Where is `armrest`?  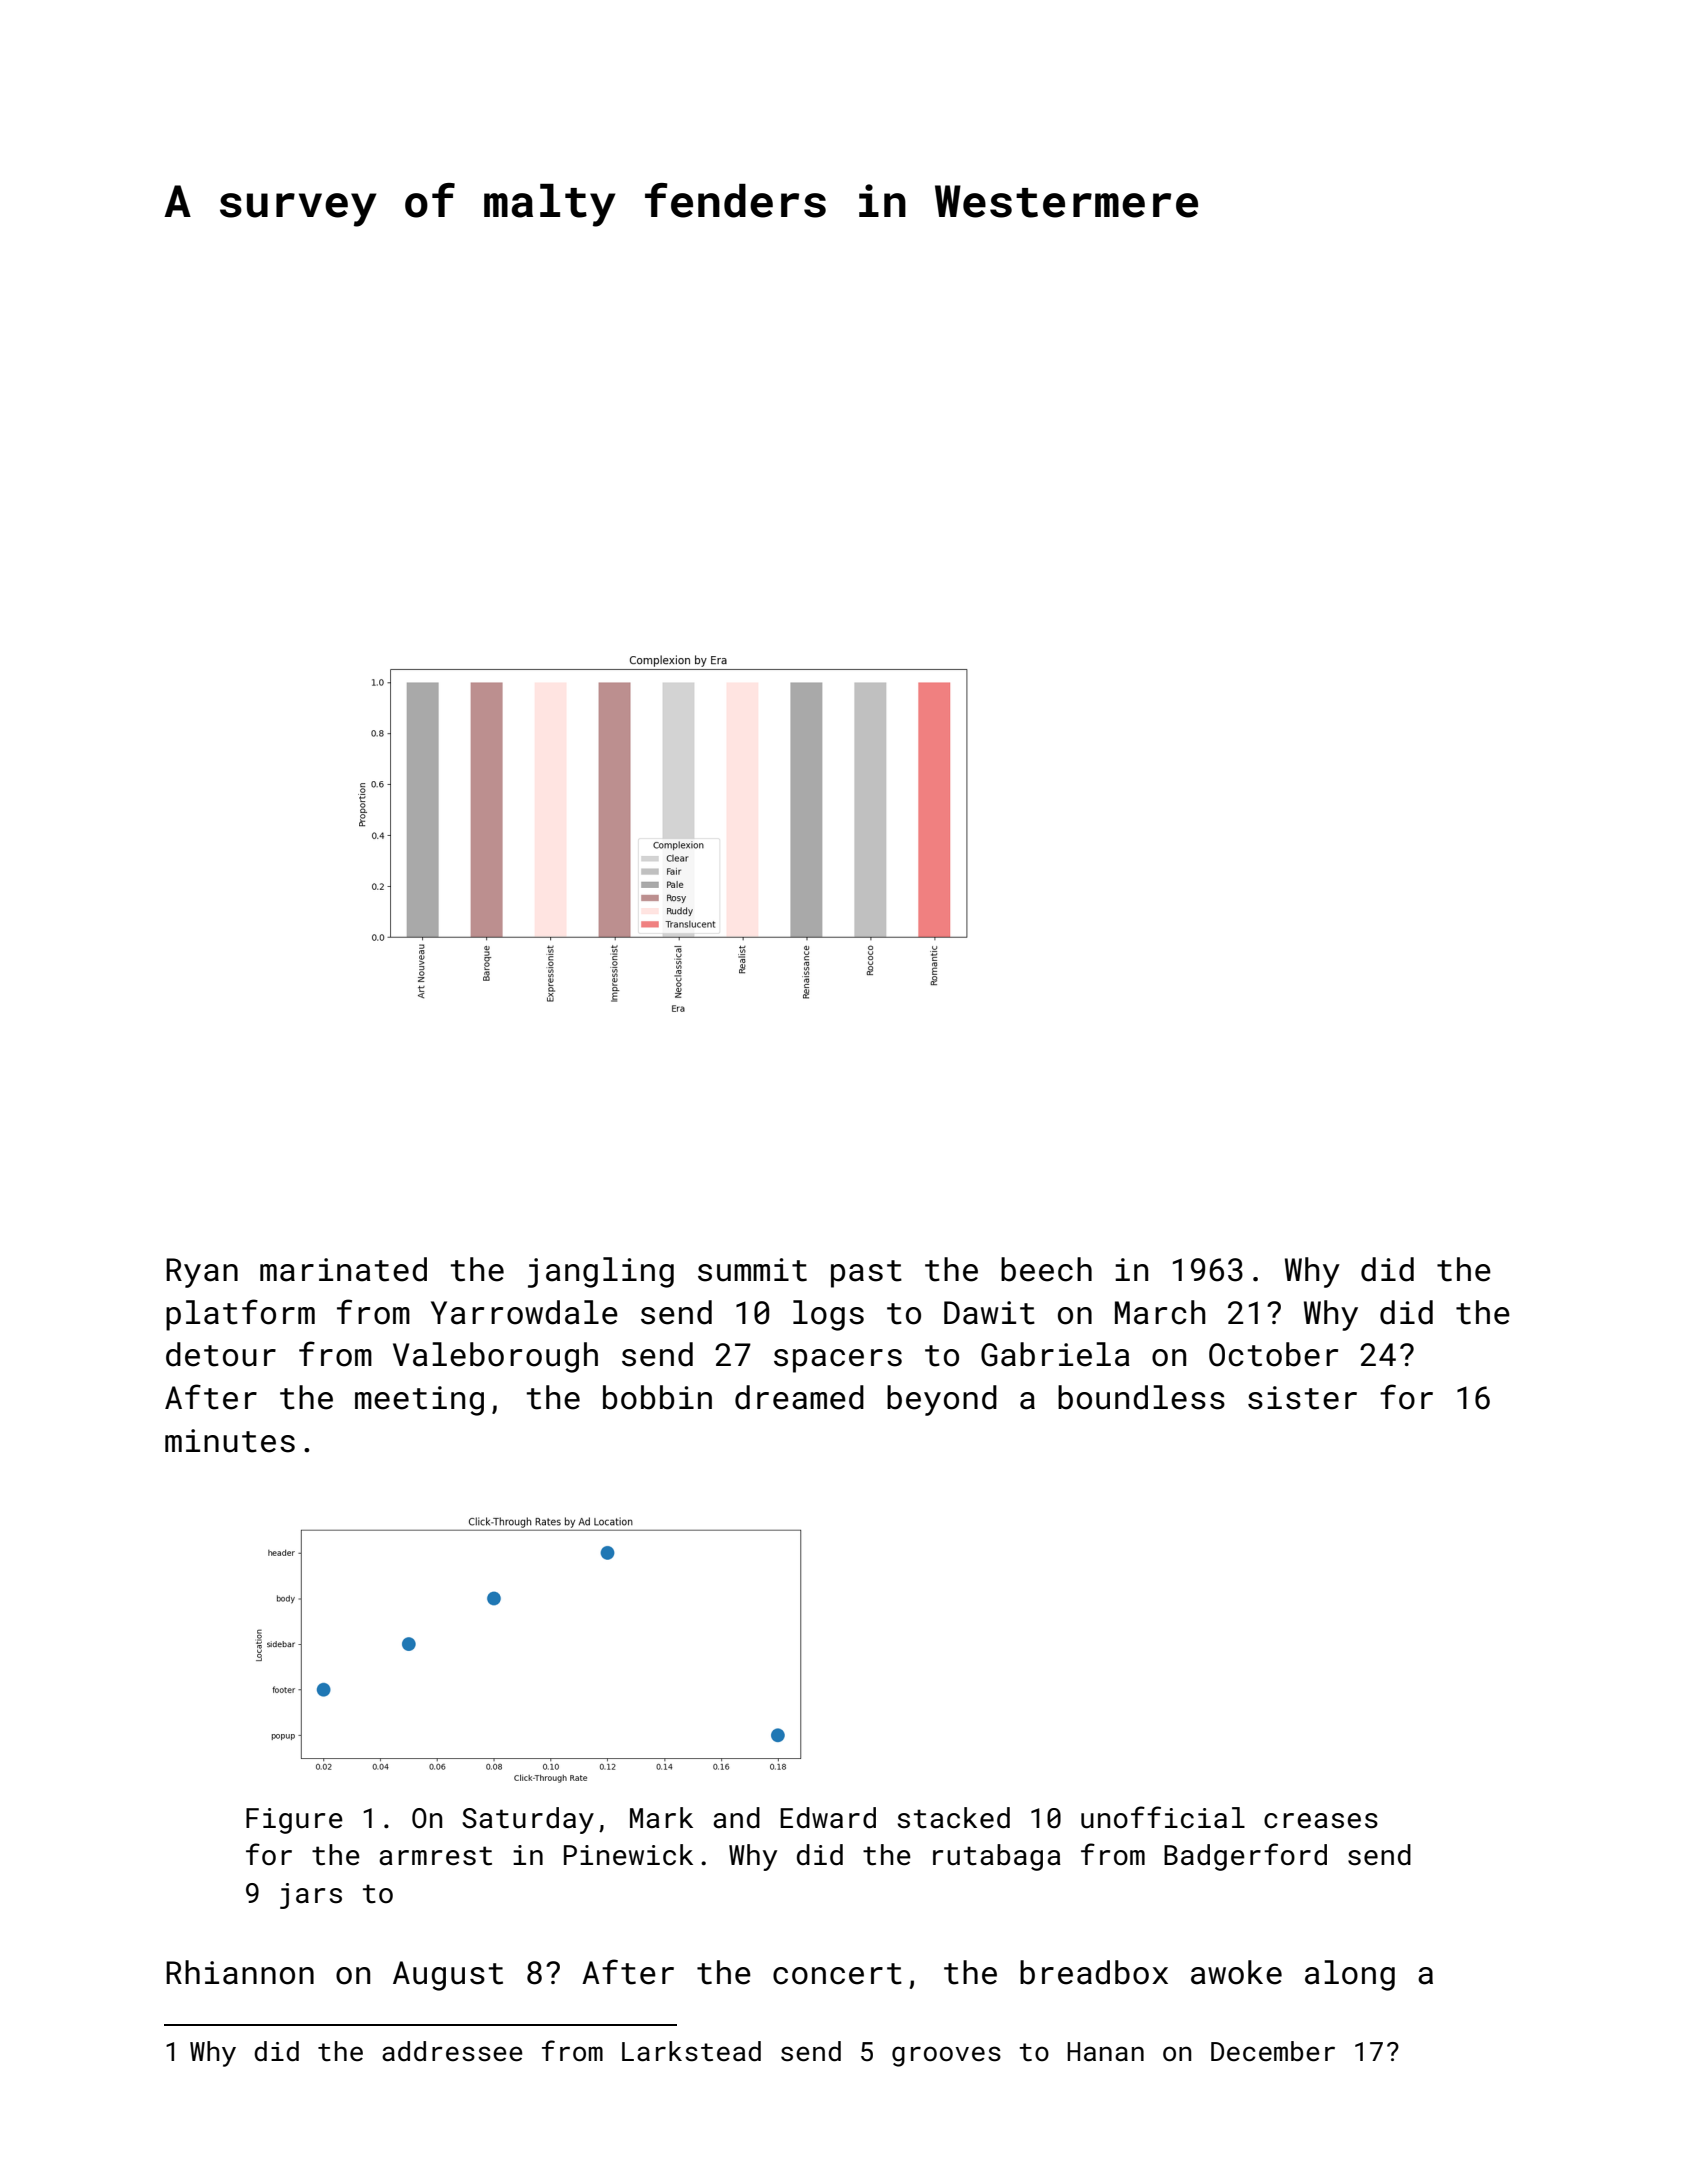 armrest is located at coordinates (435, 1856).
